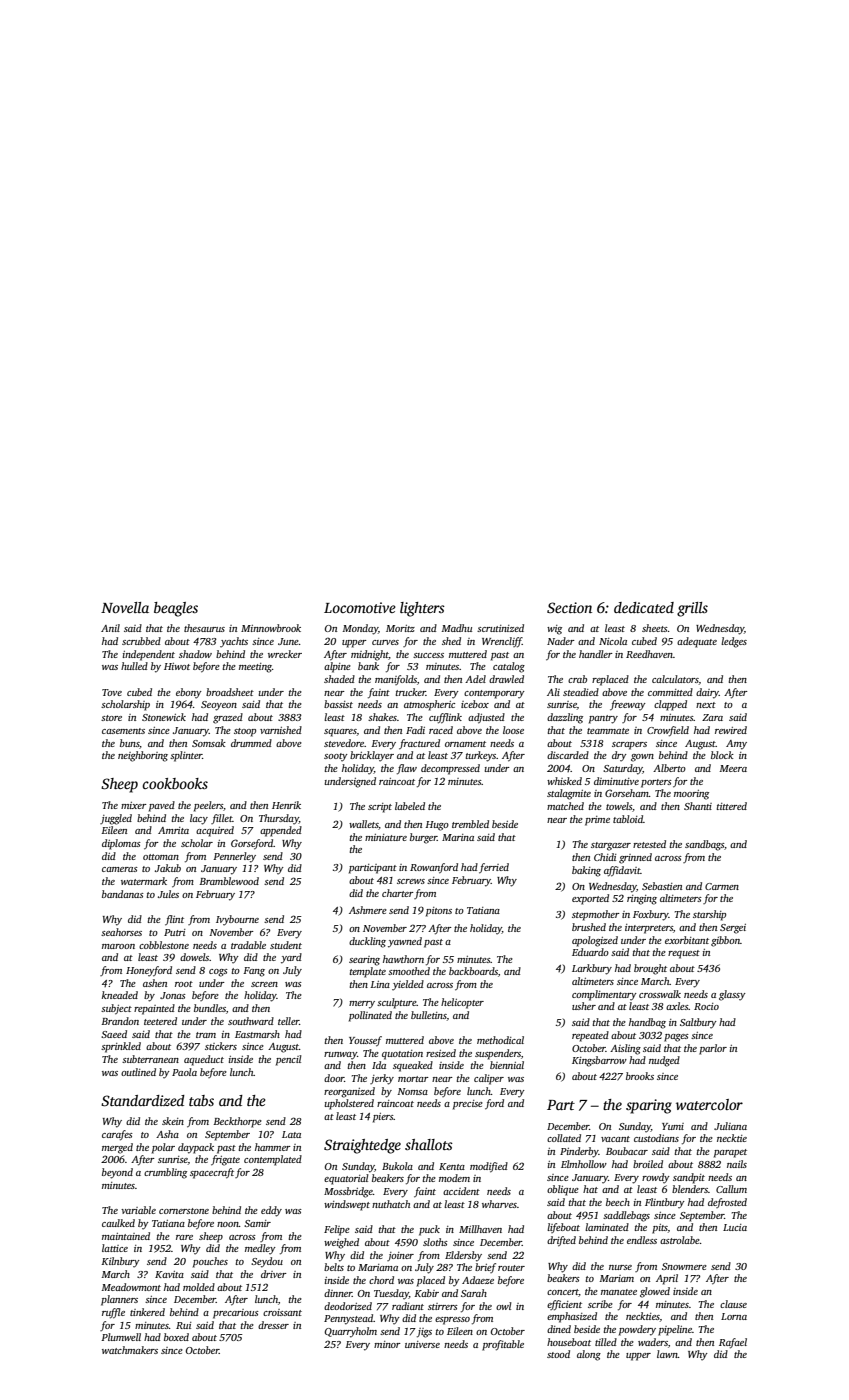  What do you see at coordinates (134, 666) in the page?
I see `hulled` at bounding box center [134, 666].
